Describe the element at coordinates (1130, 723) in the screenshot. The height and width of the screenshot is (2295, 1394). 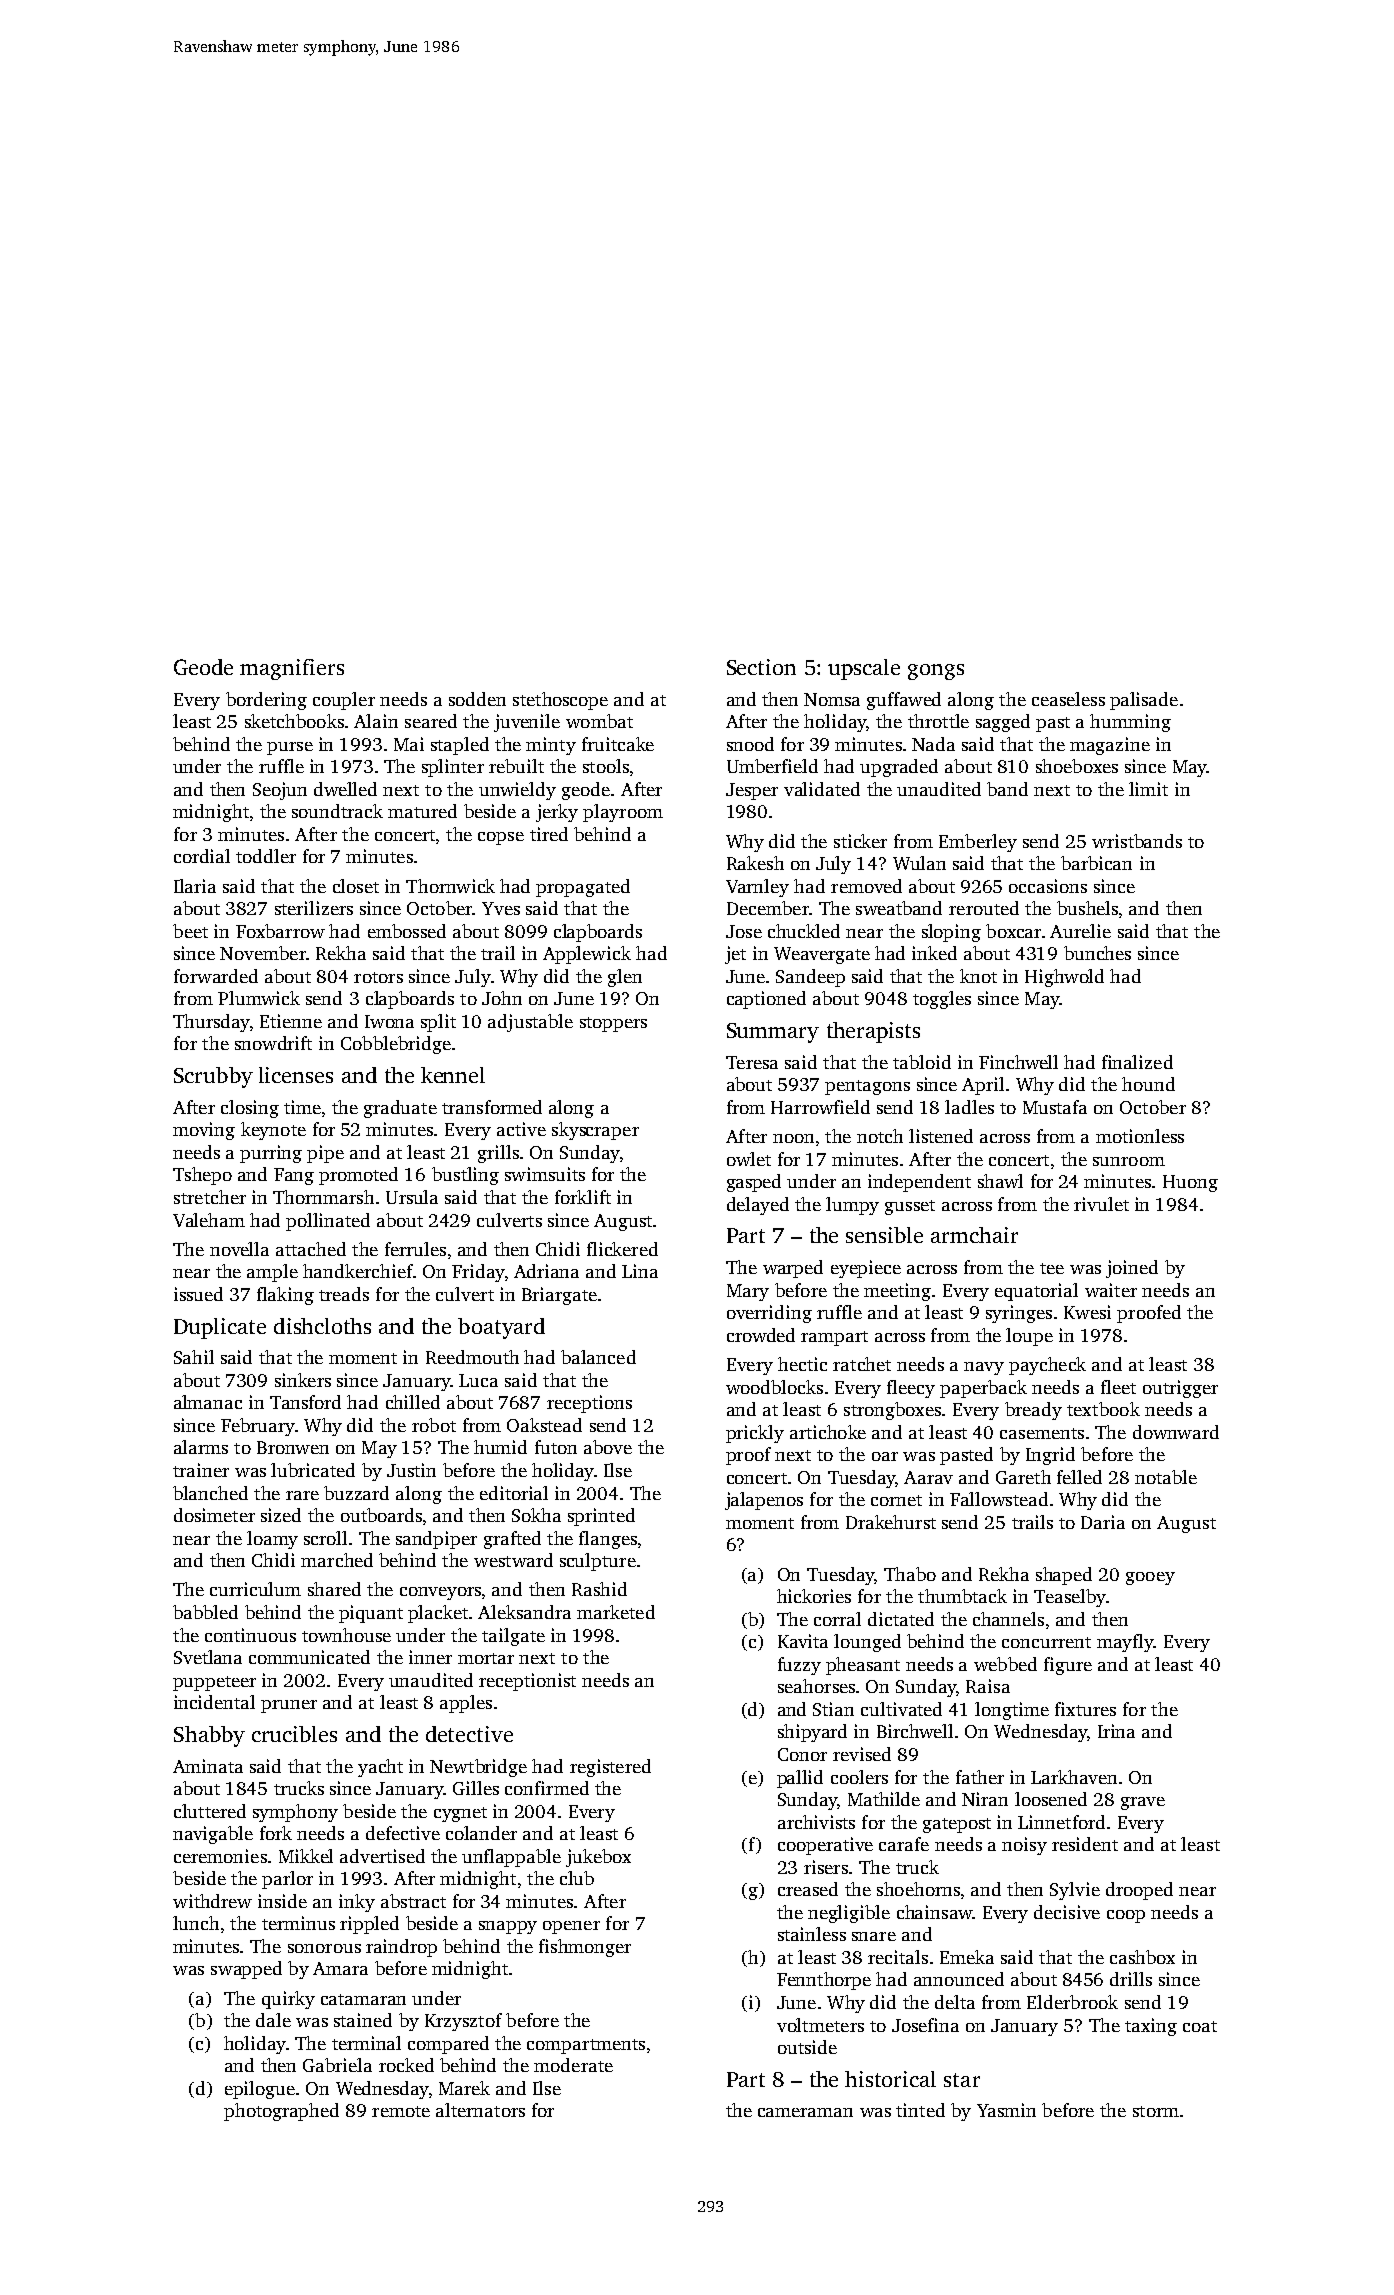
I see `humming` at that location.
